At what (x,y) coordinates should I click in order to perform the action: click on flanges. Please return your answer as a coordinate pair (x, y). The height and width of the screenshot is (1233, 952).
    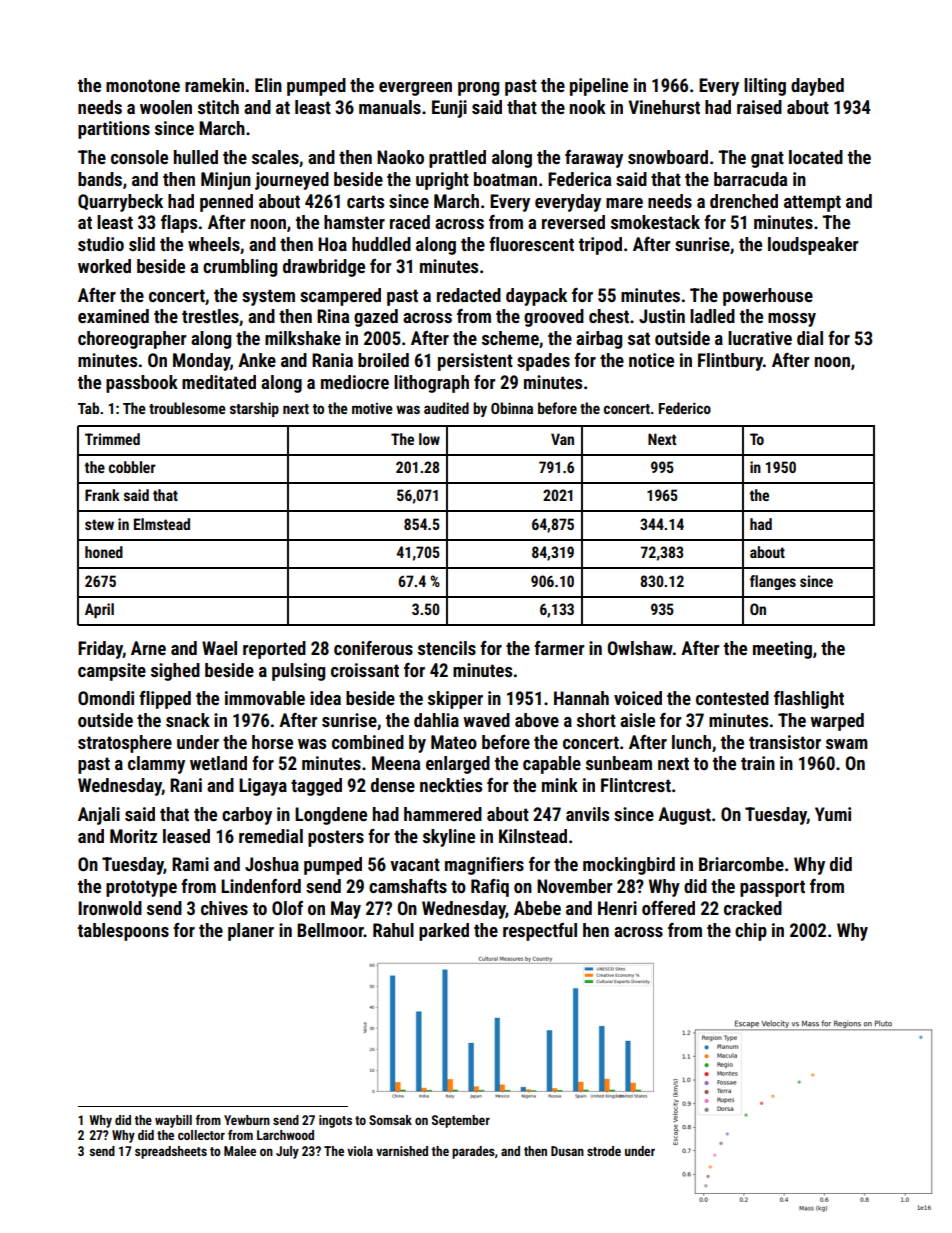
    Looking at the image, I should click on (773, 582).
